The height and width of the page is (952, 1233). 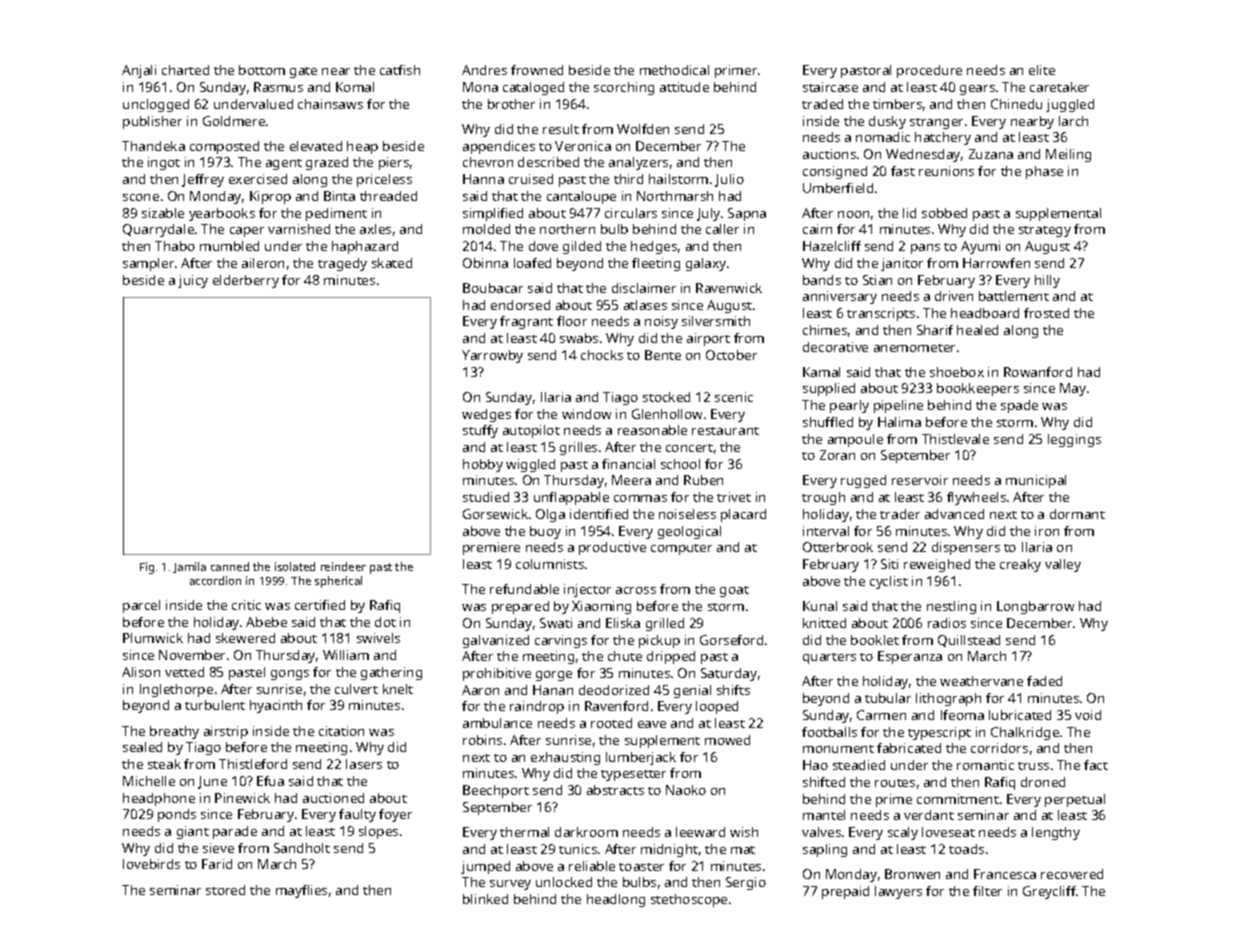 I want to click on procedure, so click(x=929, y=71).
